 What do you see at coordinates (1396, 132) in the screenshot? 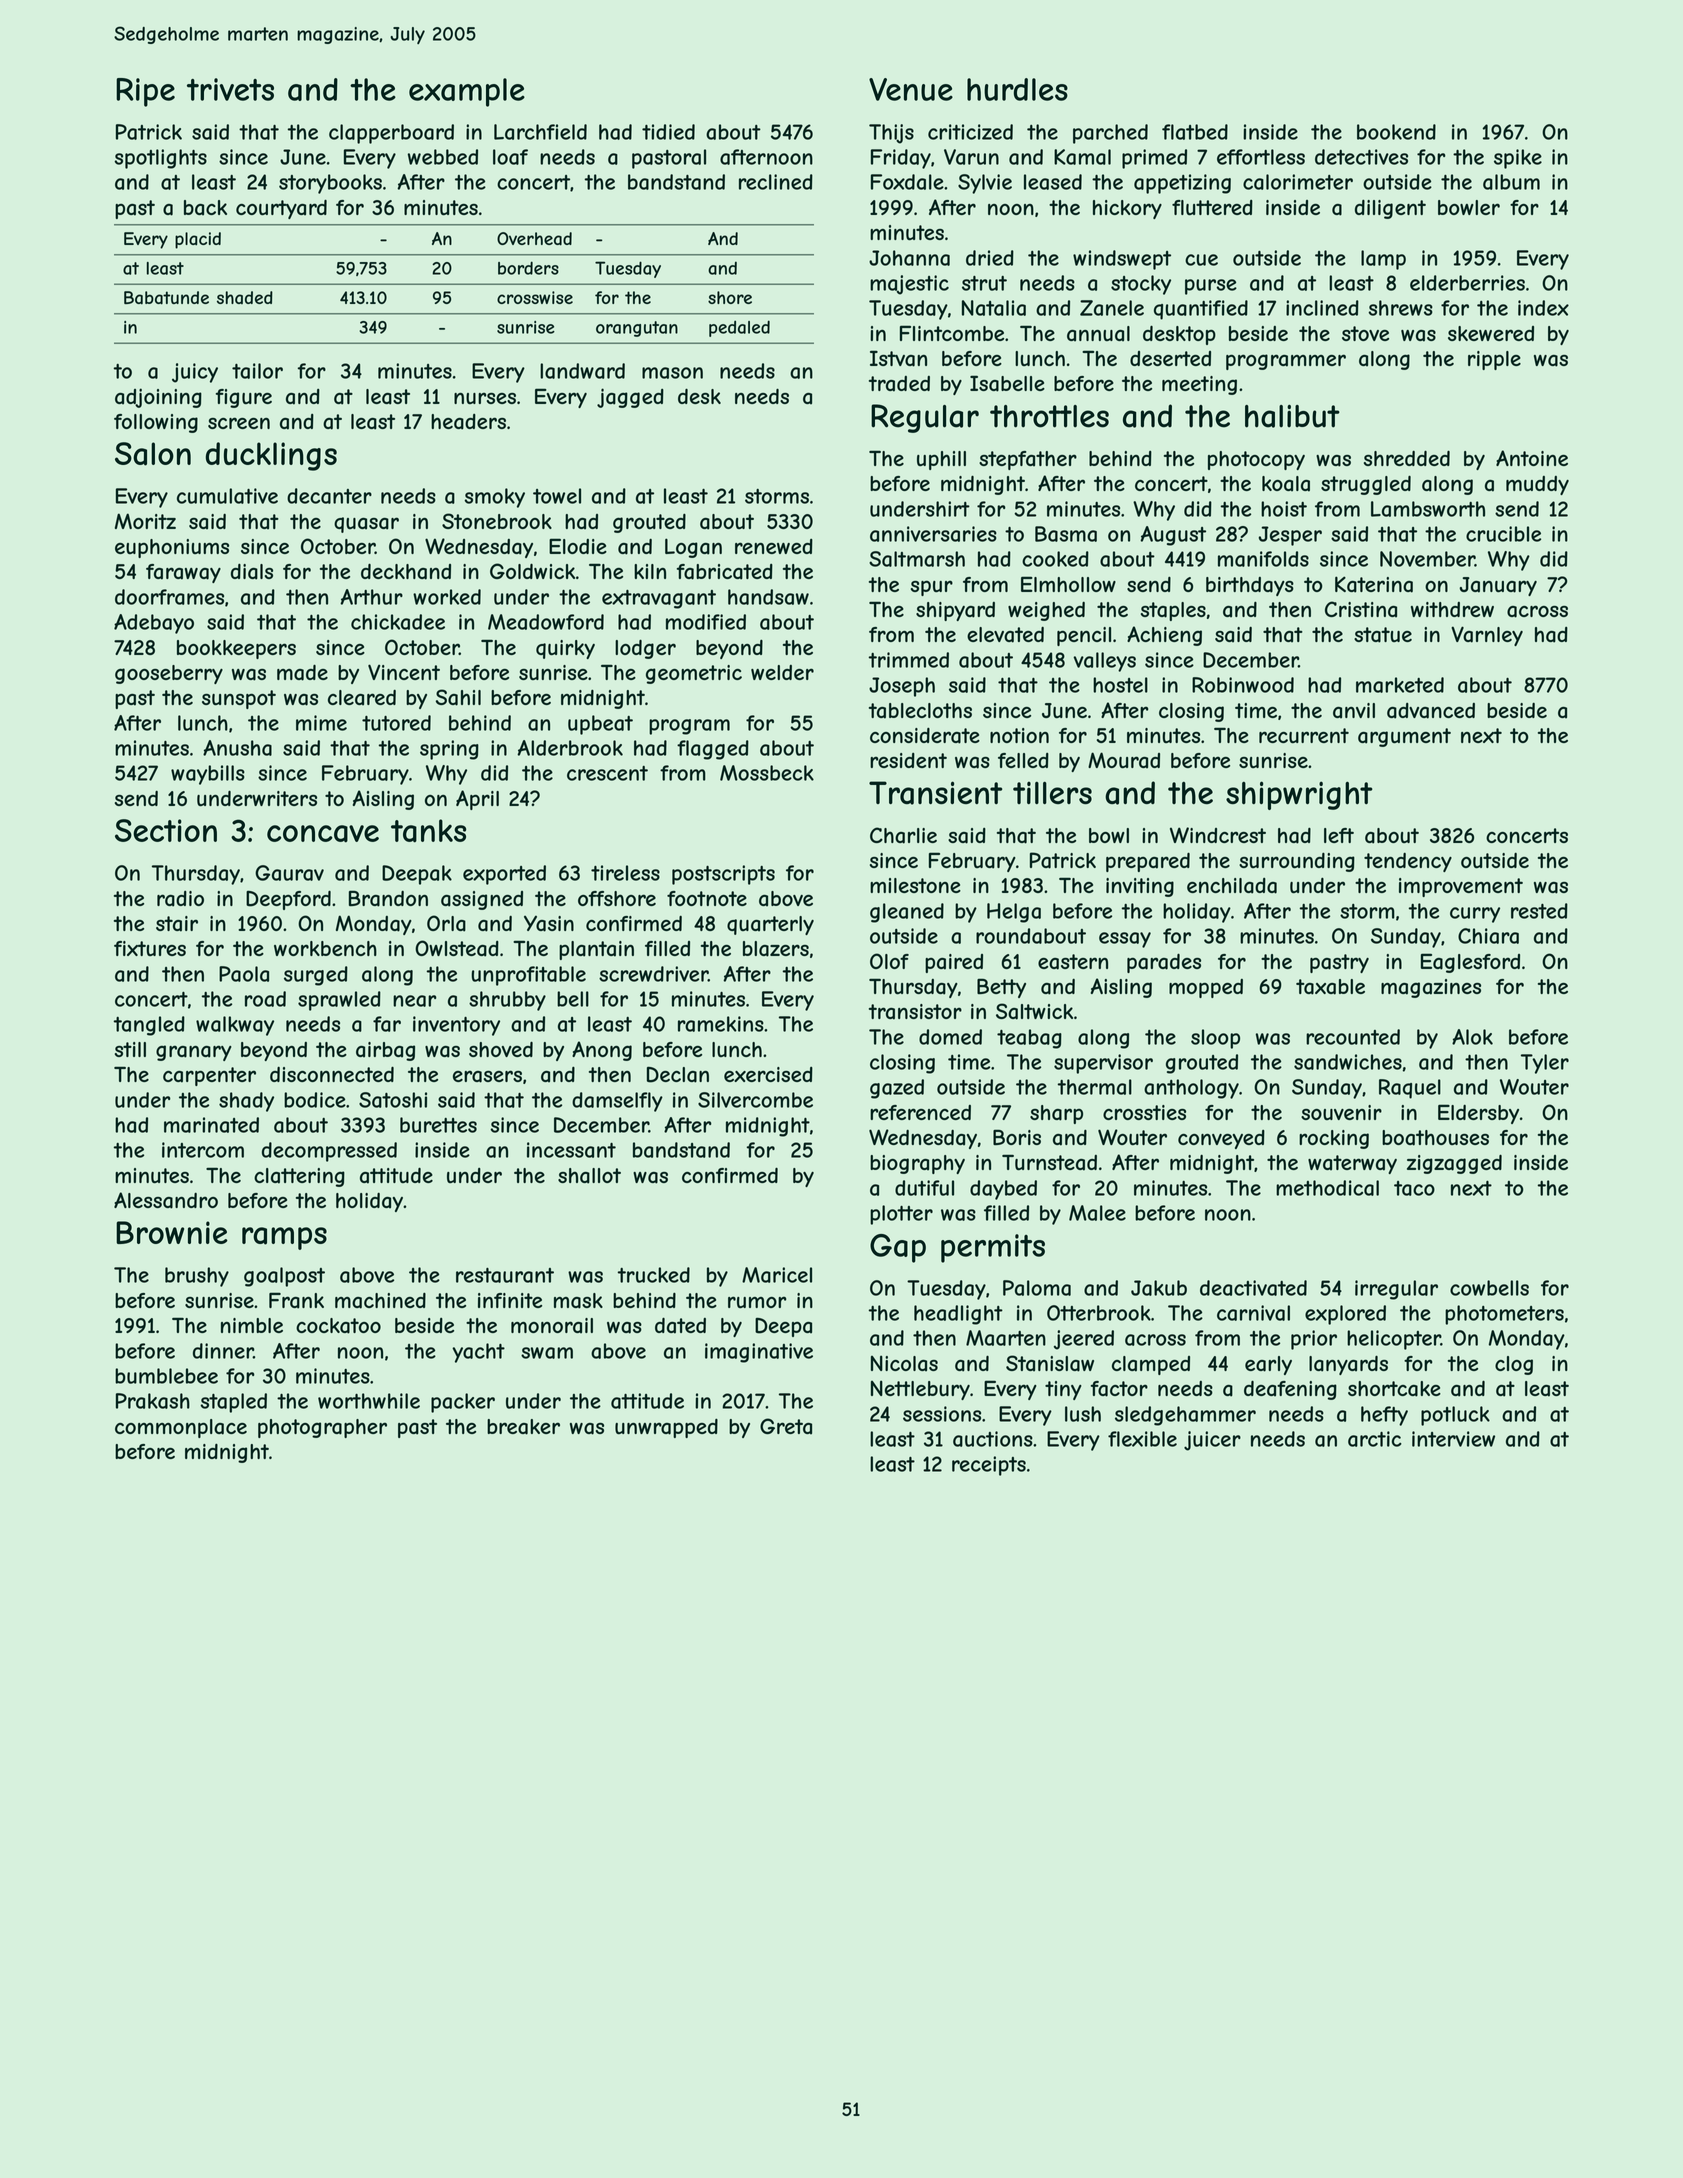
I see `bookend` at bounding box center [1396, 132].
